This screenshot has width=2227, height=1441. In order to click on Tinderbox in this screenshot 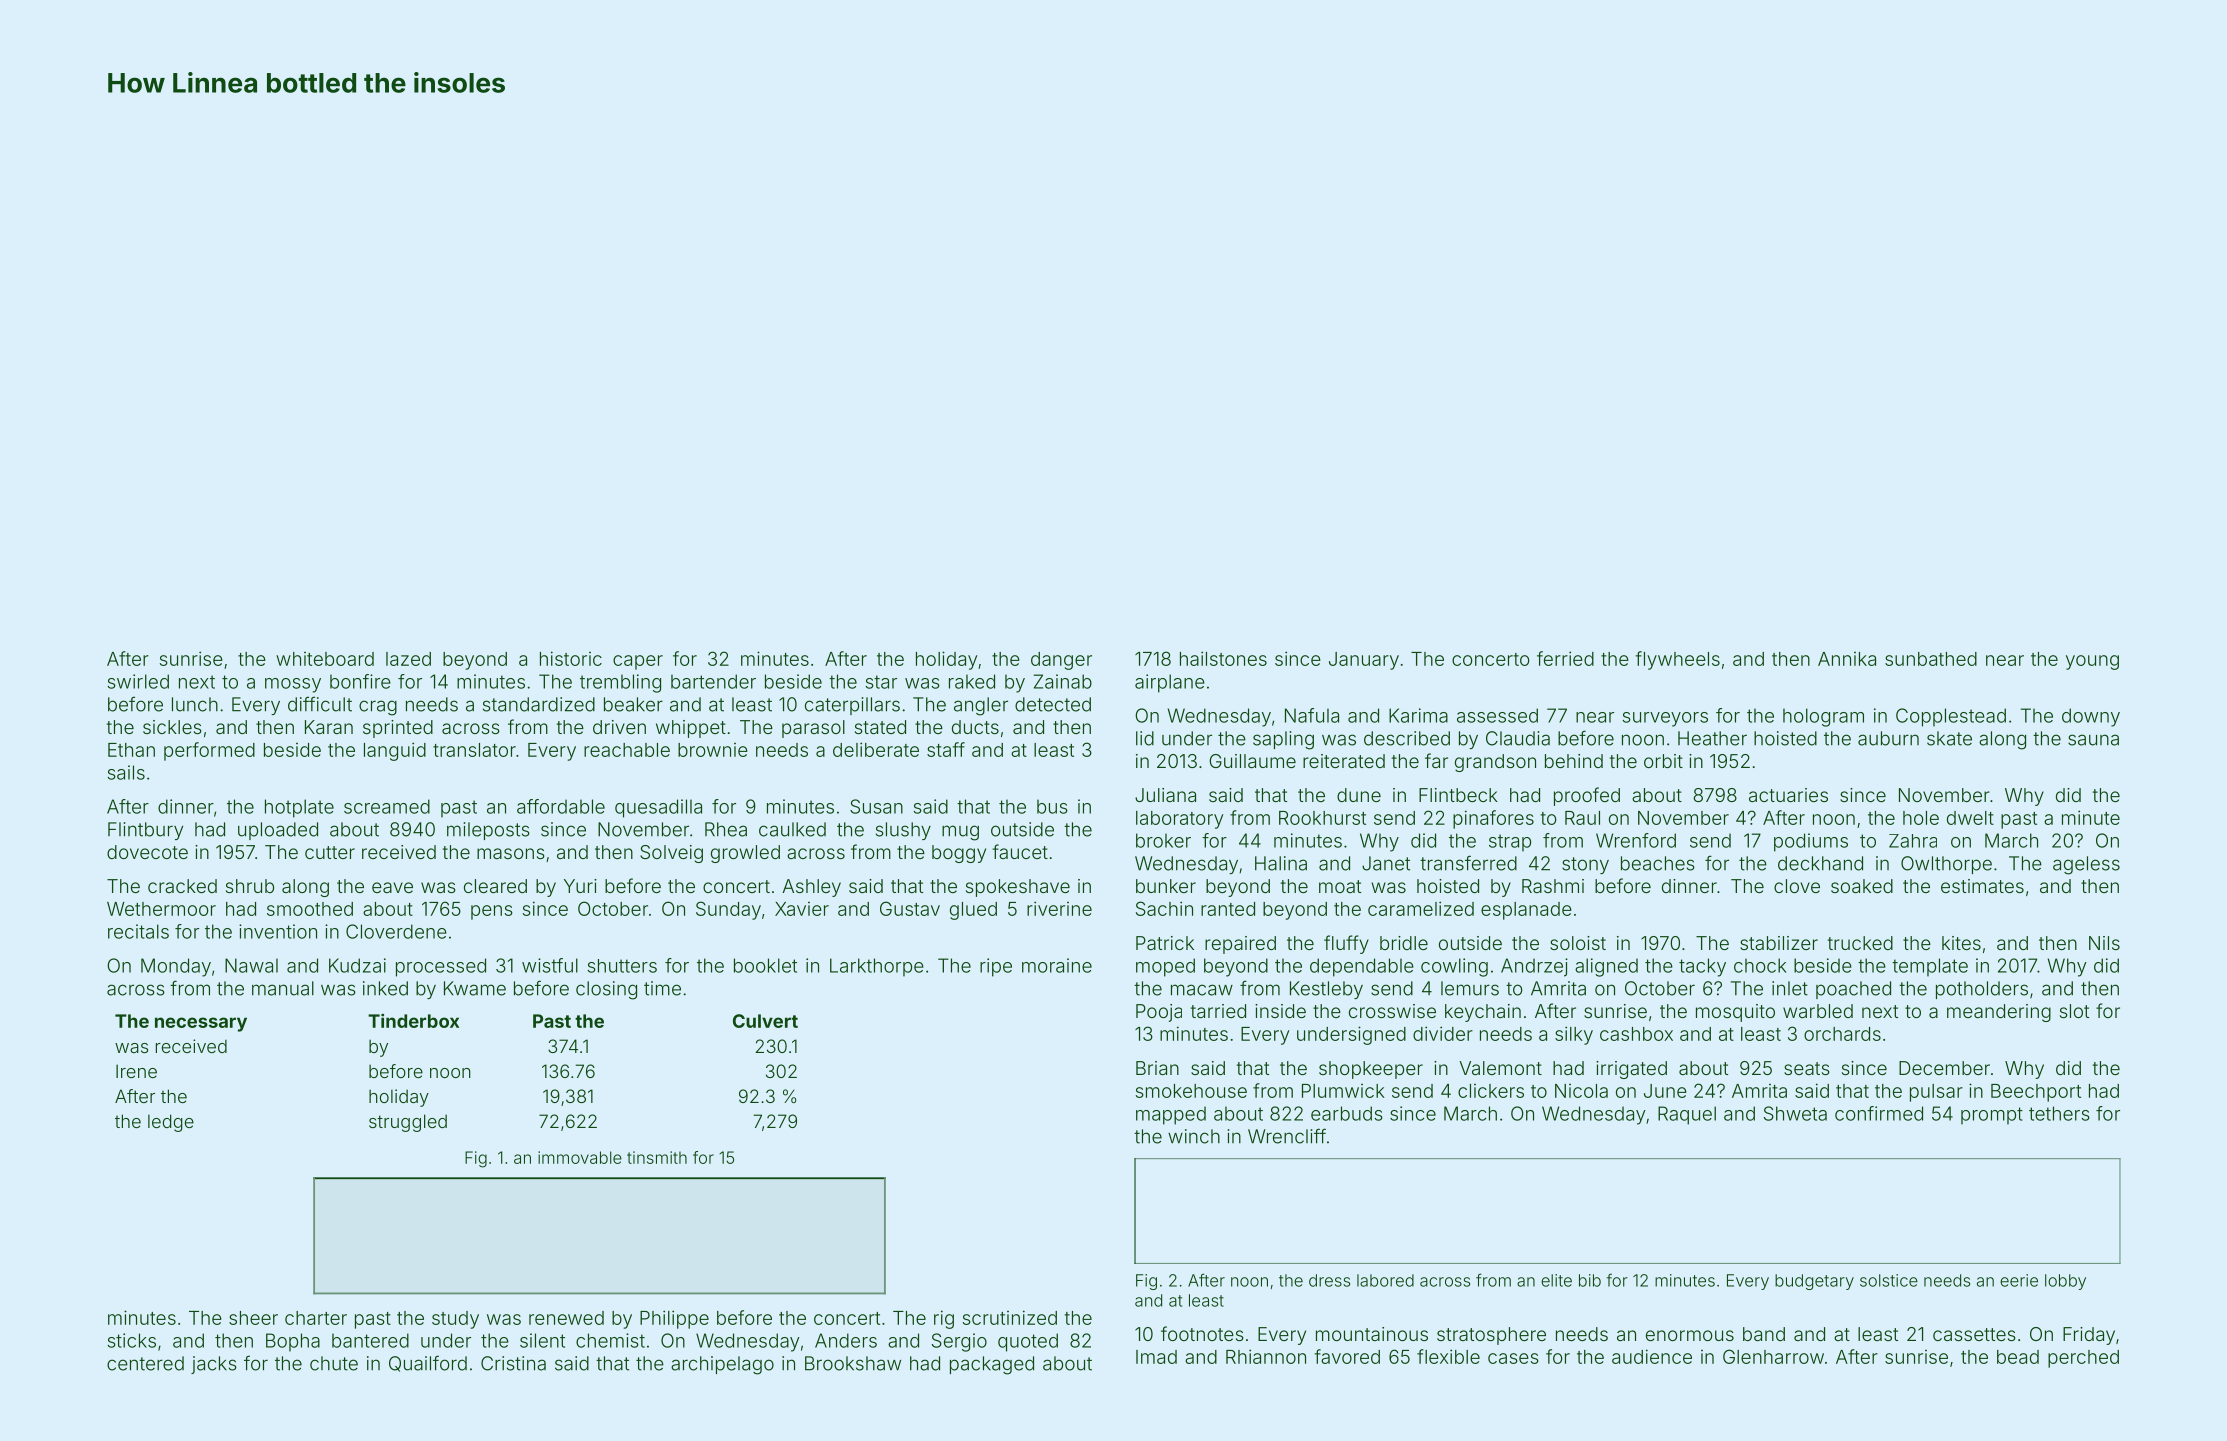, I will do `click(413, 1020)`.
